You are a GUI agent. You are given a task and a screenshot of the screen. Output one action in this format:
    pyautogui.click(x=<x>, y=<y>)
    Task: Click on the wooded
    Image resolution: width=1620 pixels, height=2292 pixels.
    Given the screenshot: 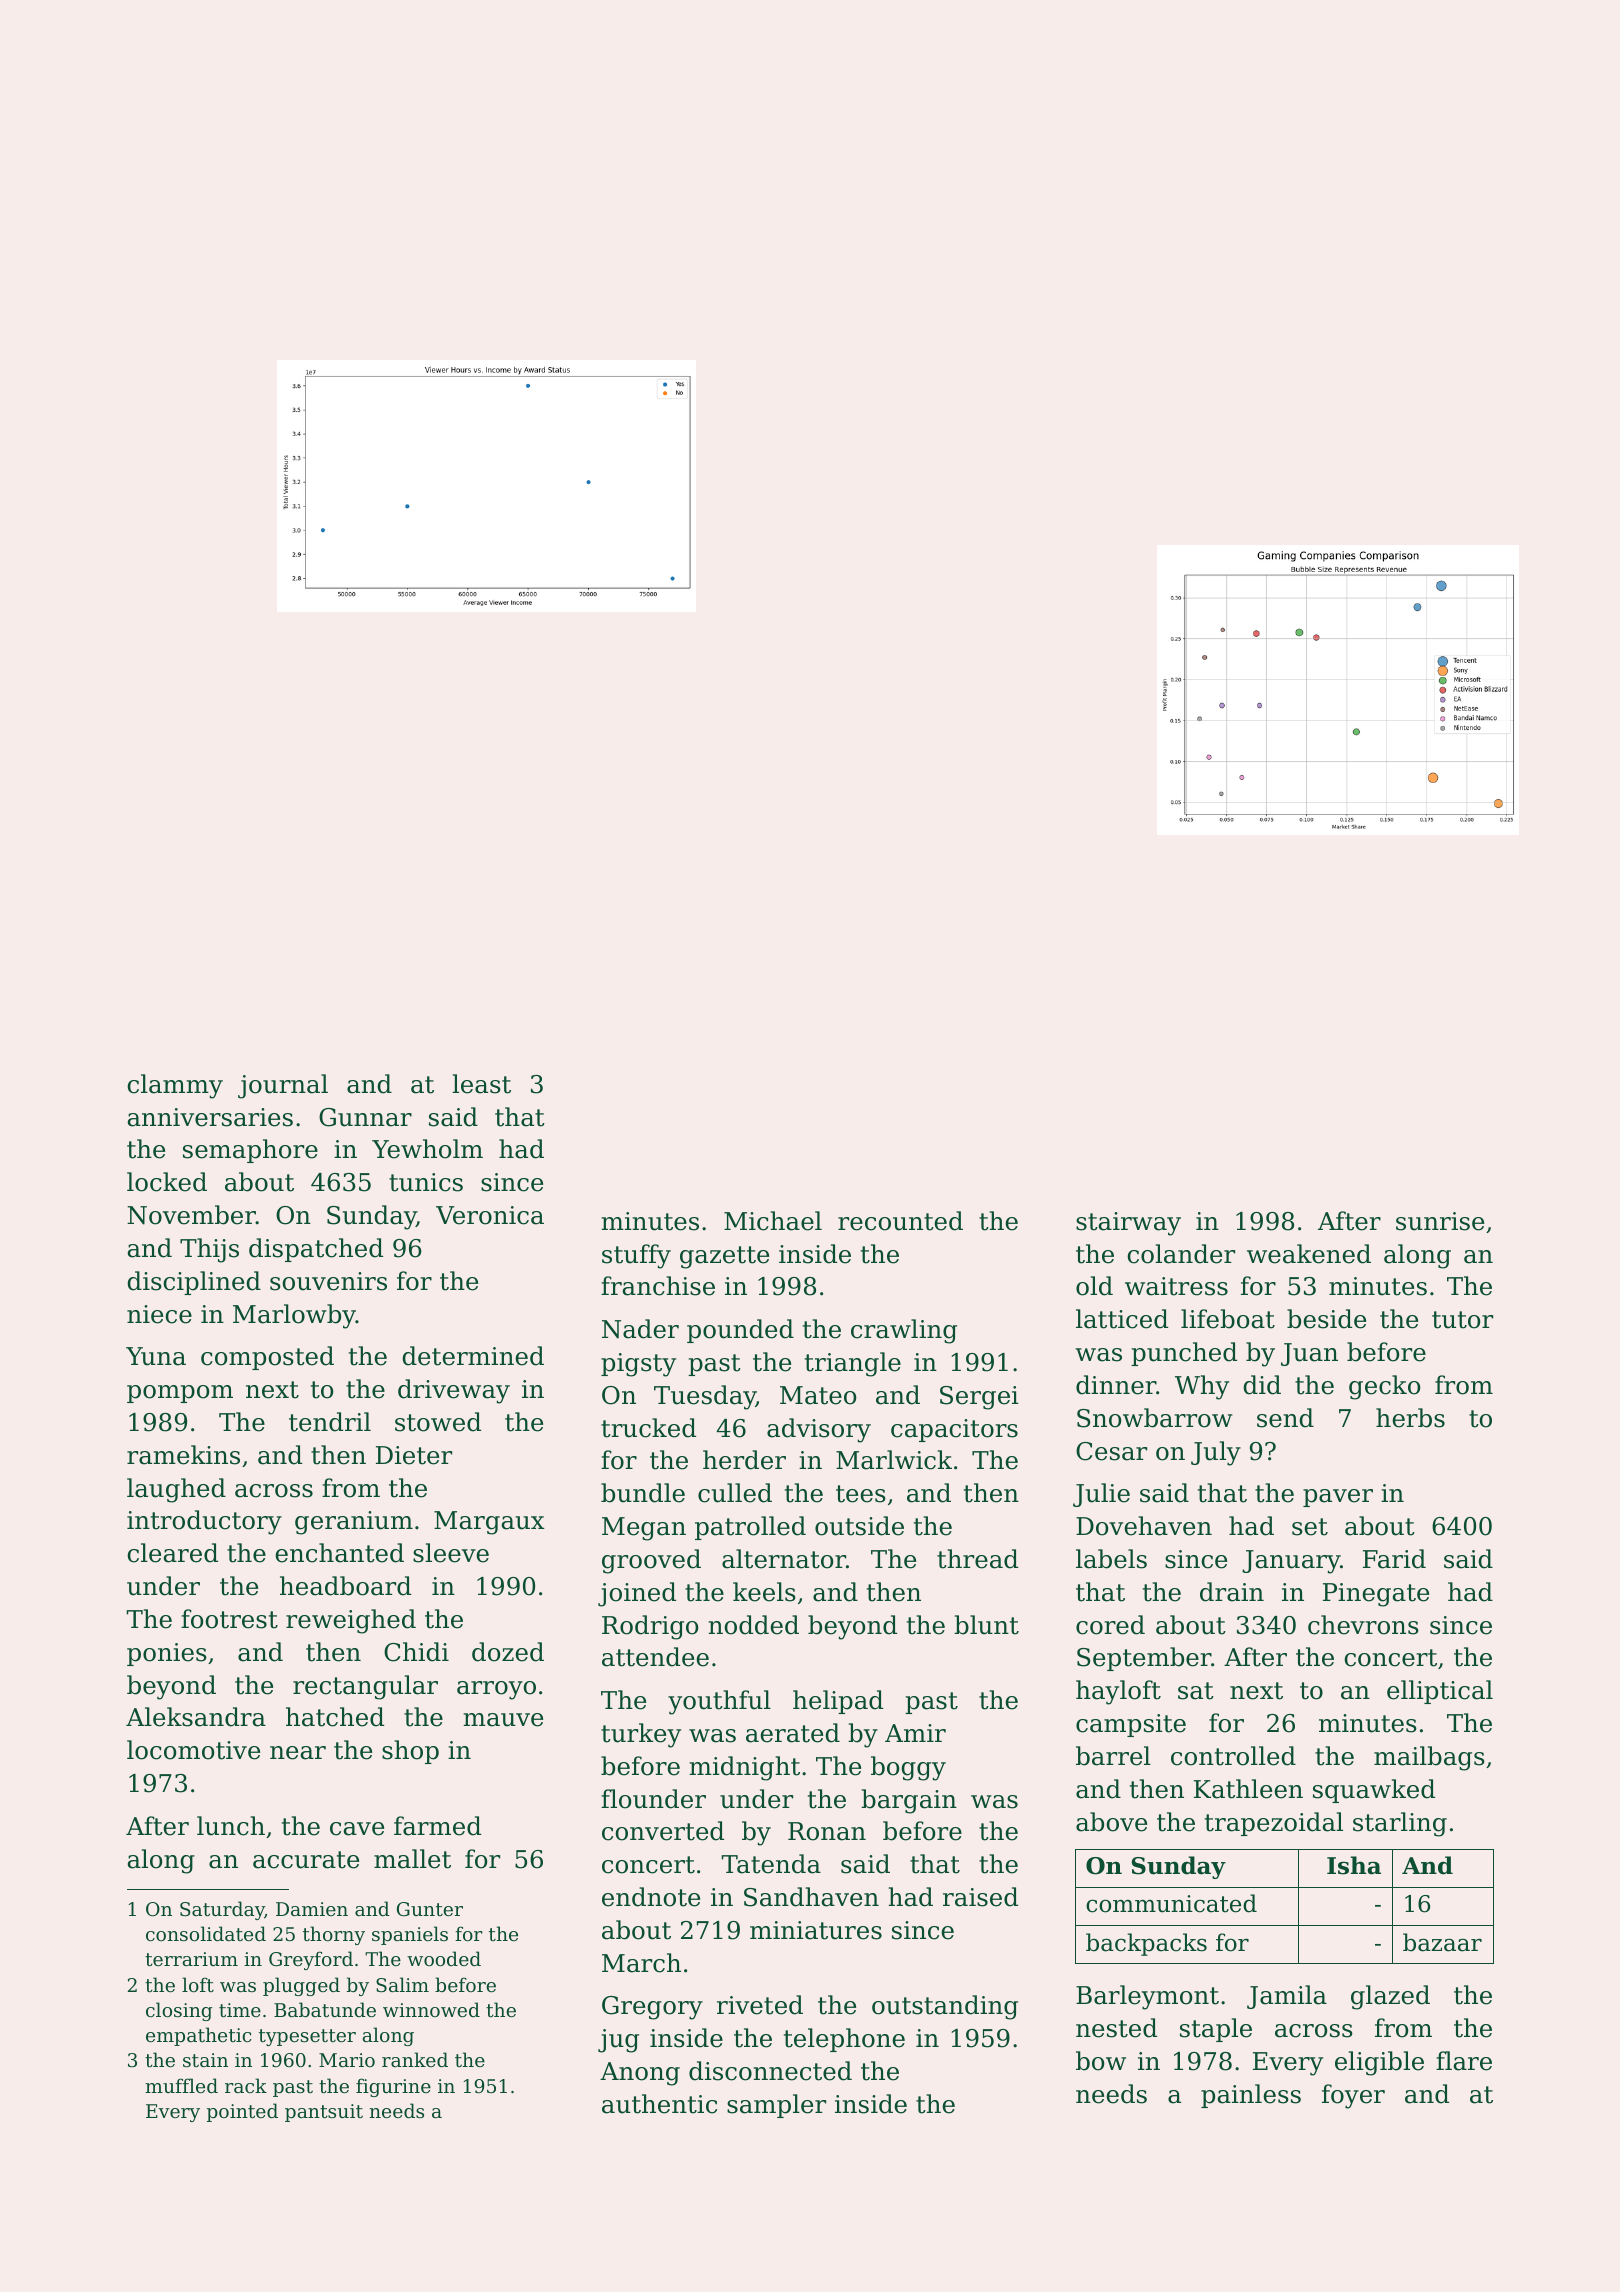 What is the action you would take?
    pyautogui.click(x=444, y=1958)
